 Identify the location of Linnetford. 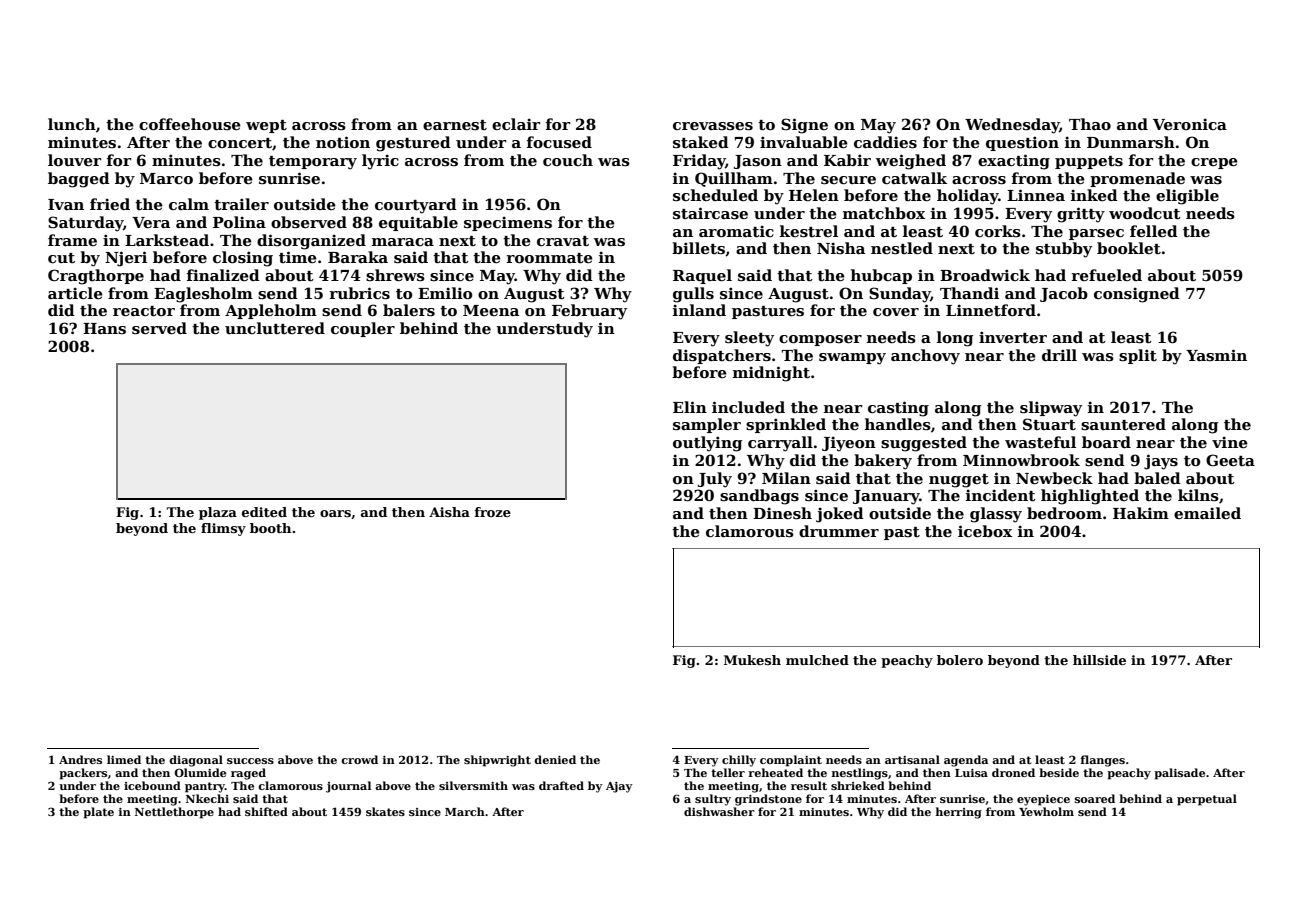
(991, 310).
